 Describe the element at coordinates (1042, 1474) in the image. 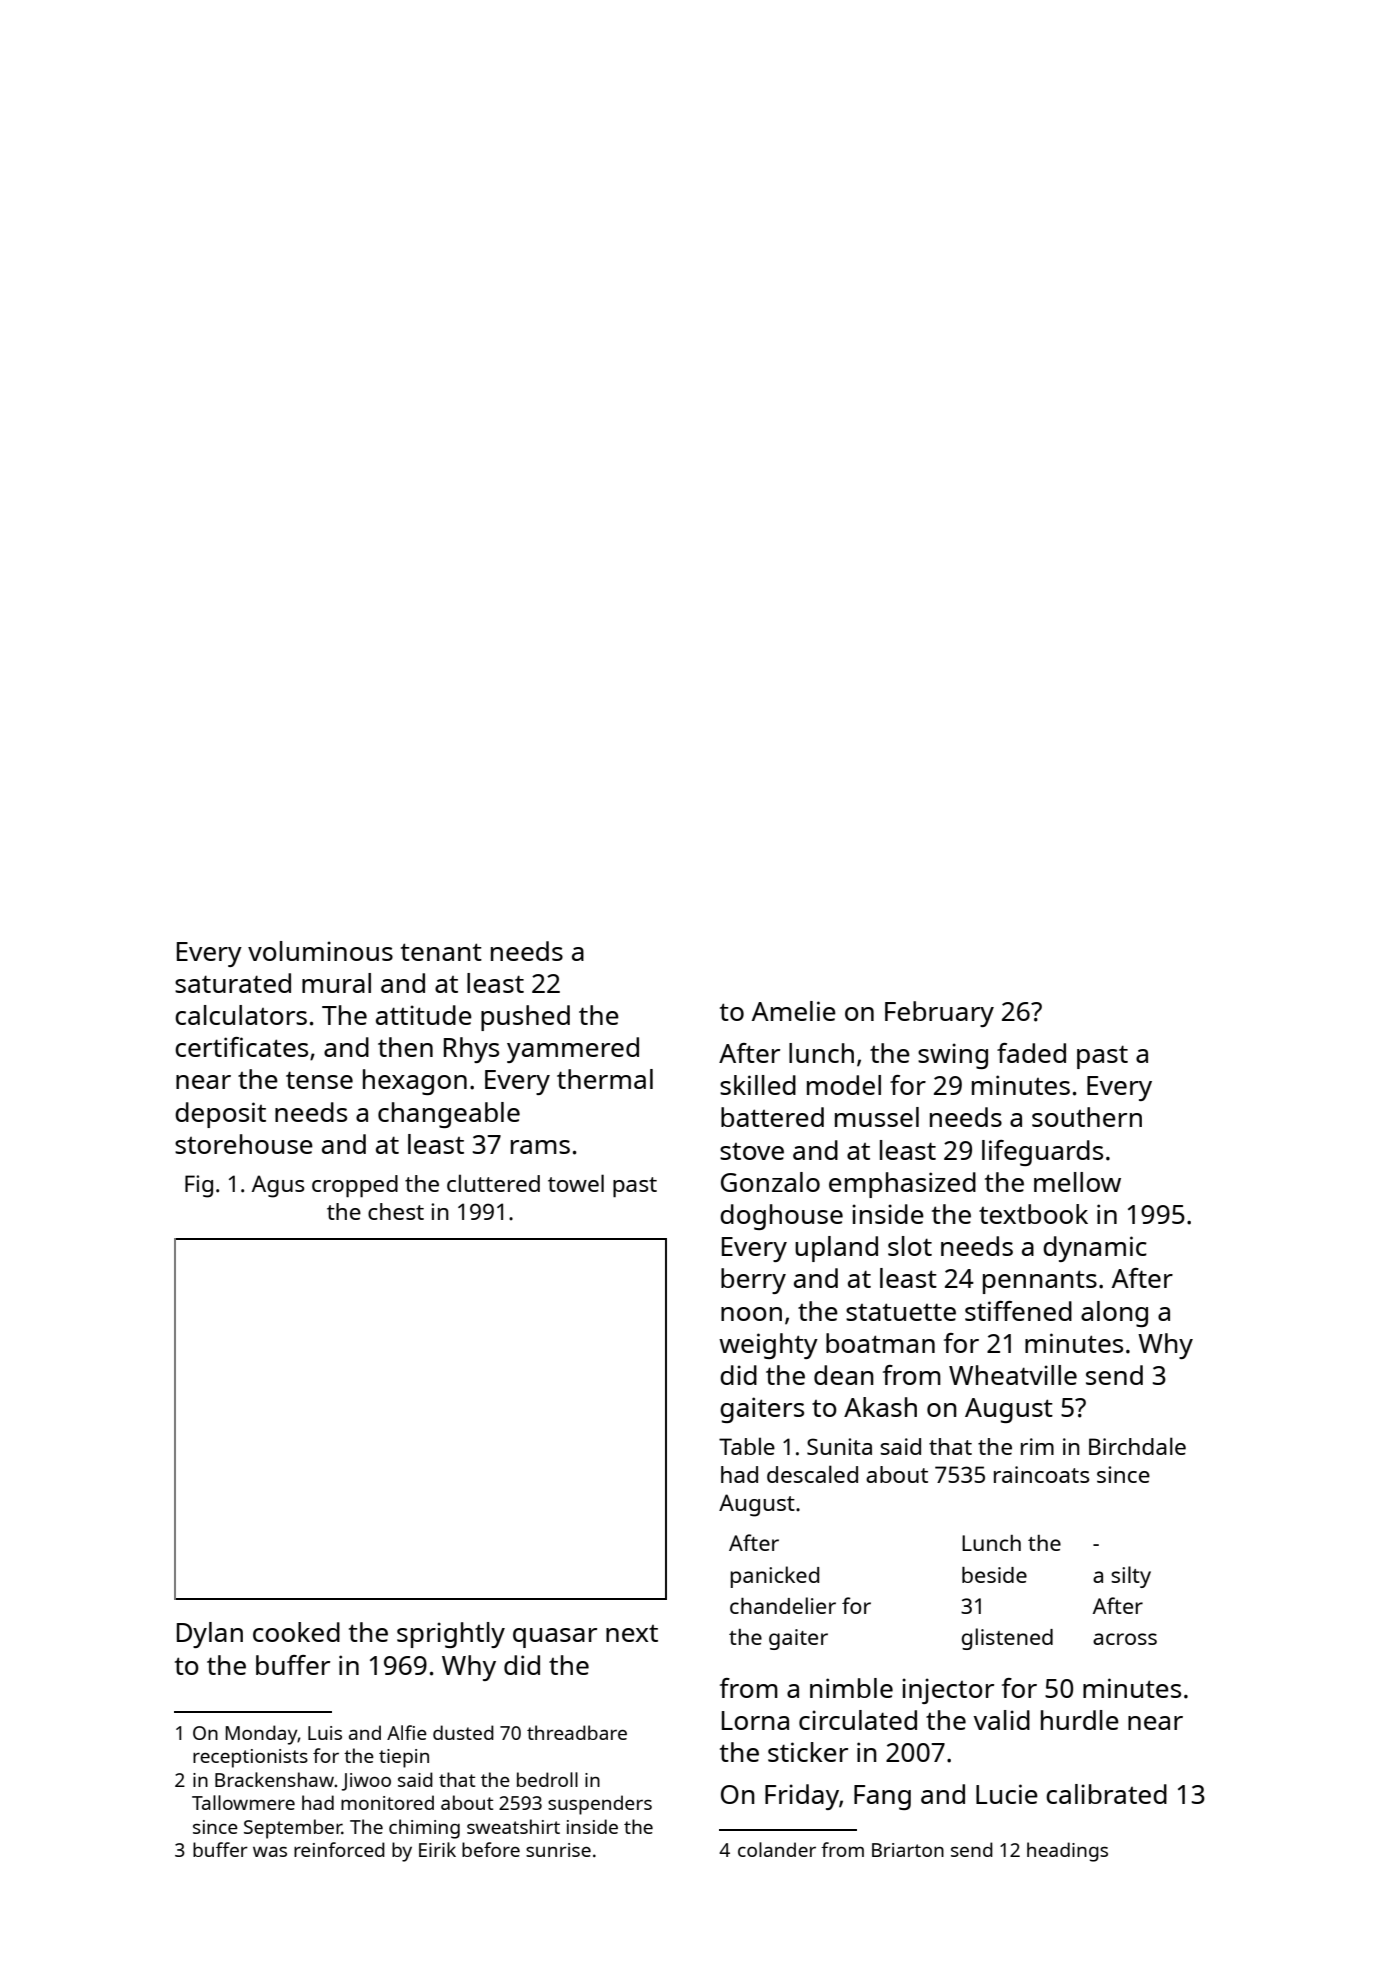

I see `raincoats` at that location.
